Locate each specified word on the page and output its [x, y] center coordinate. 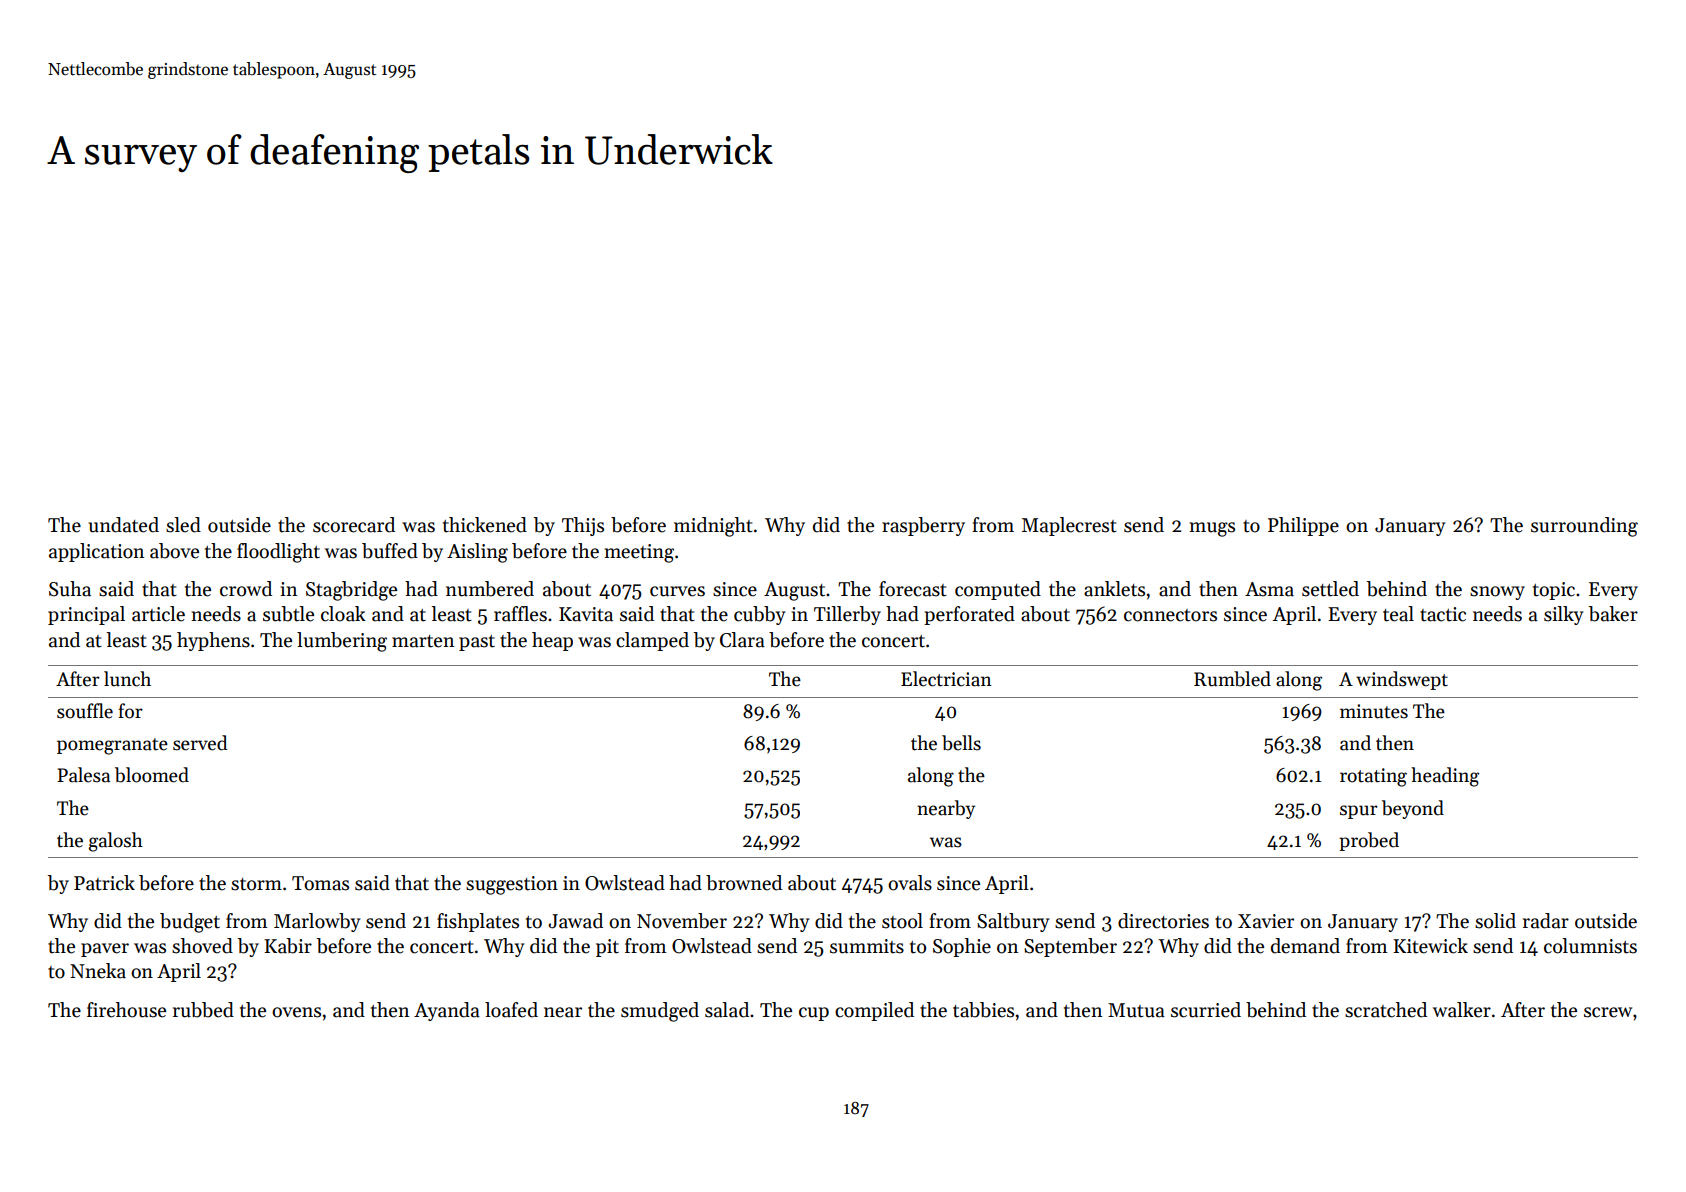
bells [961, 743]
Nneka [98, 971]
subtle [288, 614]
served [200, 743]
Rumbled [1232, 679]
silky [1564, 615]
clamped [652, 641]
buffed [390, 551]
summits [867, 946]
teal [1398, 614]
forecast [913, 589]
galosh [116, 842]
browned [744, 883]
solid [1495, 921]
